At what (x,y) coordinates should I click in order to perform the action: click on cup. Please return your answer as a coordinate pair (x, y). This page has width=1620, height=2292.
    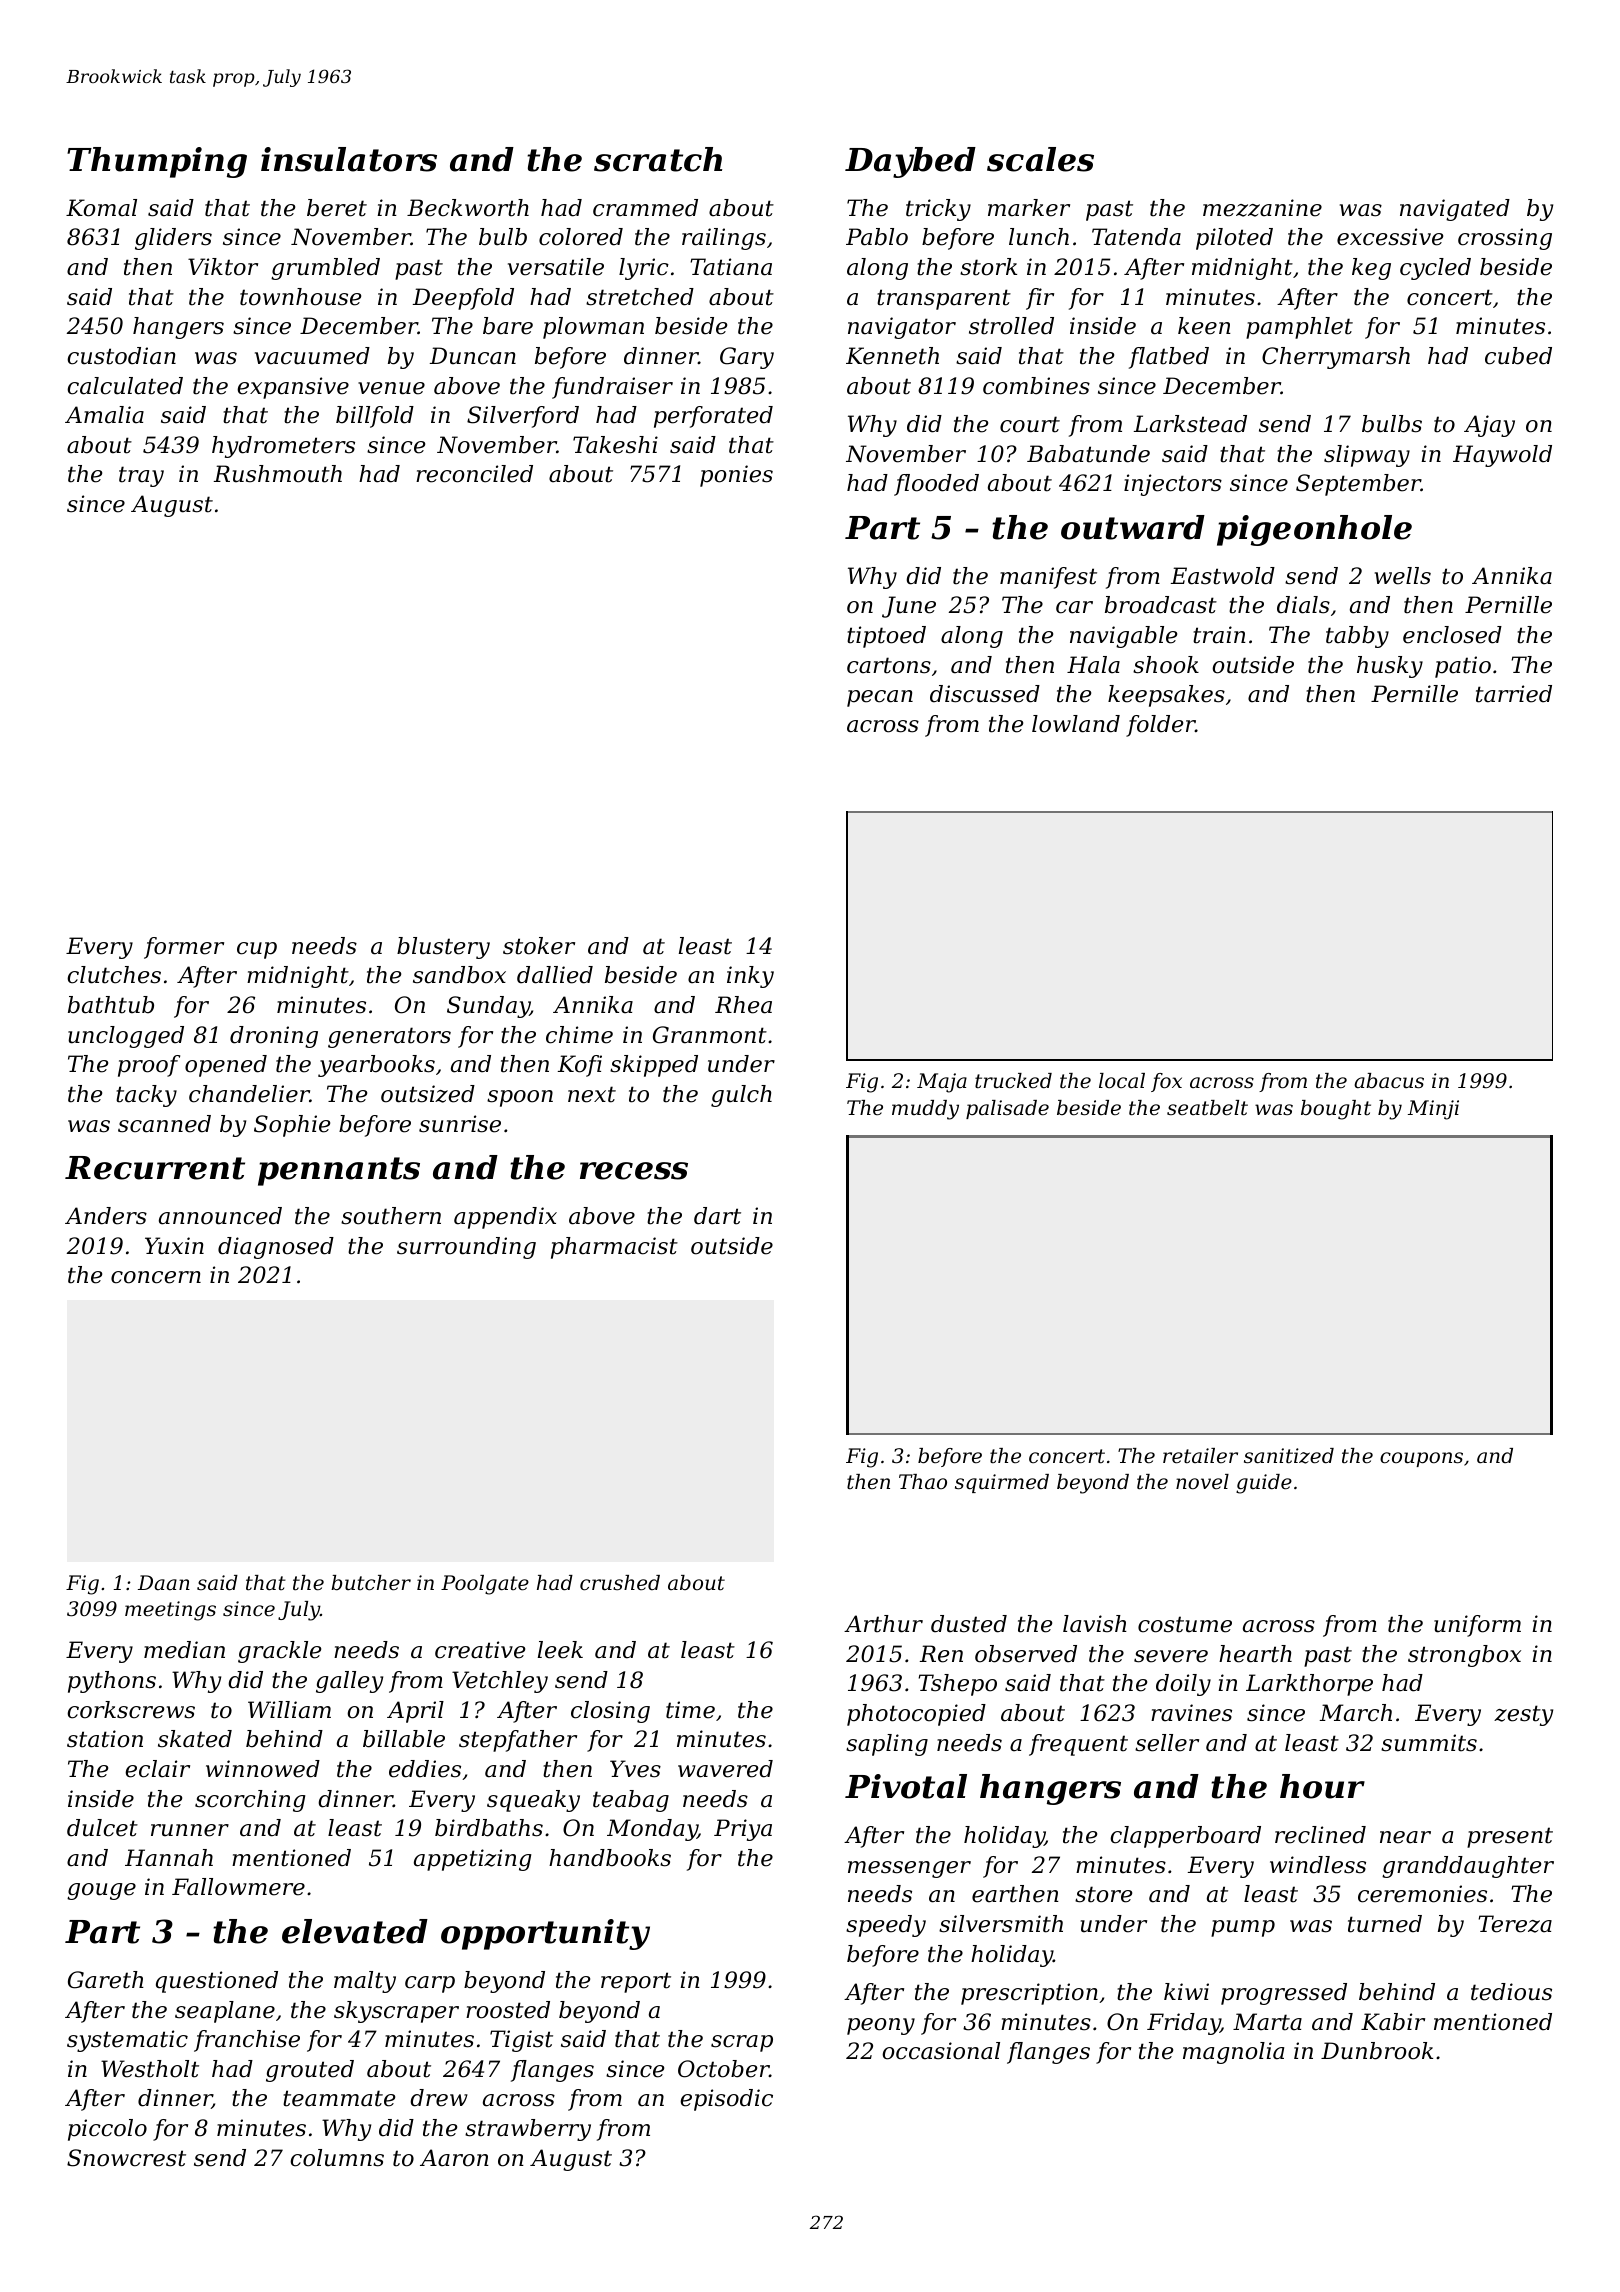
    Looking at the image, I should click on (257, 950).
